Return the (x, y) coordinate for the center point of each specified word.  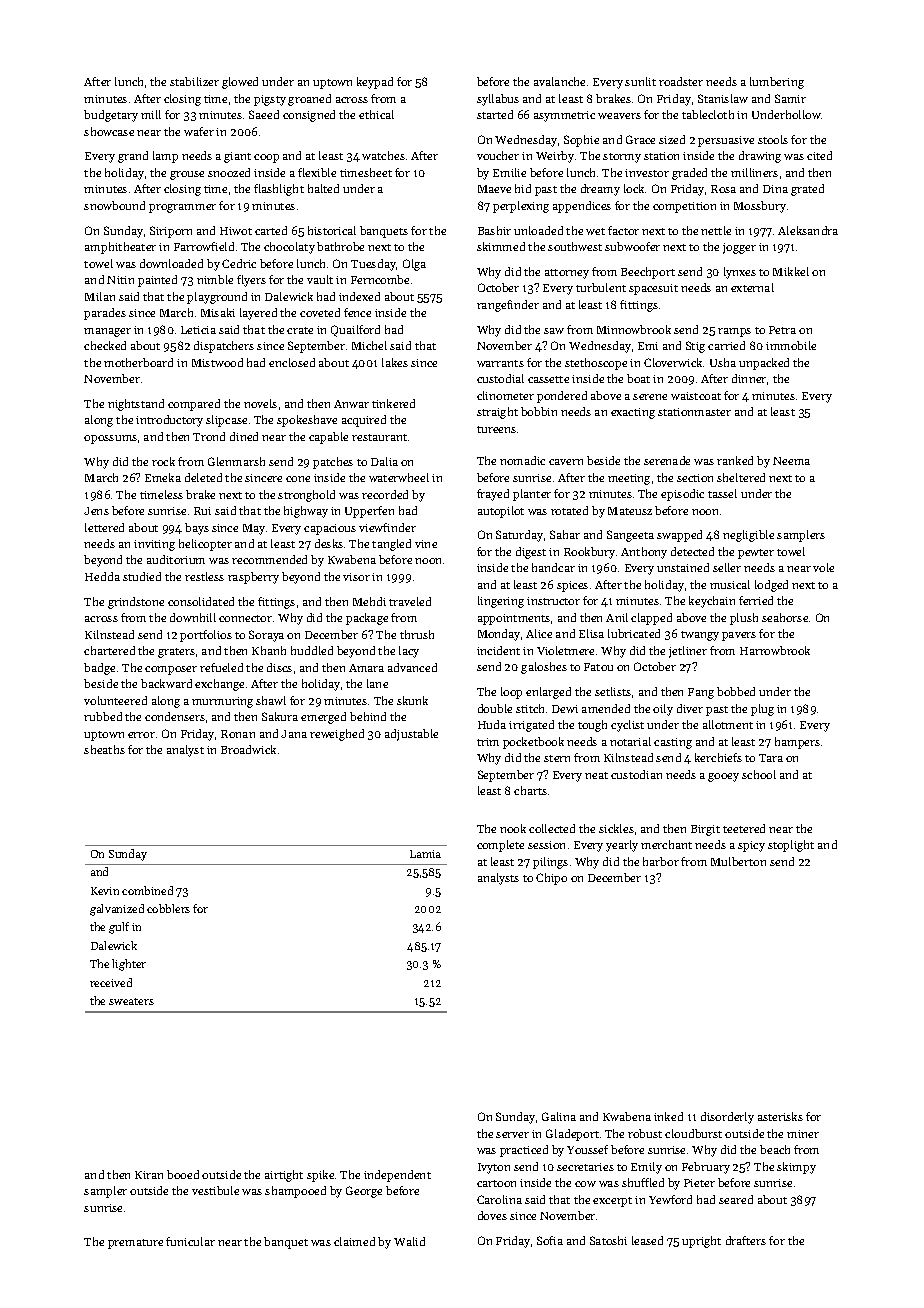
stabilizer (194, 81)
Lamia (425, 854)
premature (135, 1244)
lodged (771, 586)
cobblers (168, 908)
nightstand (136, 405)
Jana (294, 734)
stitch (530, 708)
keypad (375, 83)
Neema (791, 461)
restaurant (379, 437)
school (759, 774)
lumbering (777, 83)
